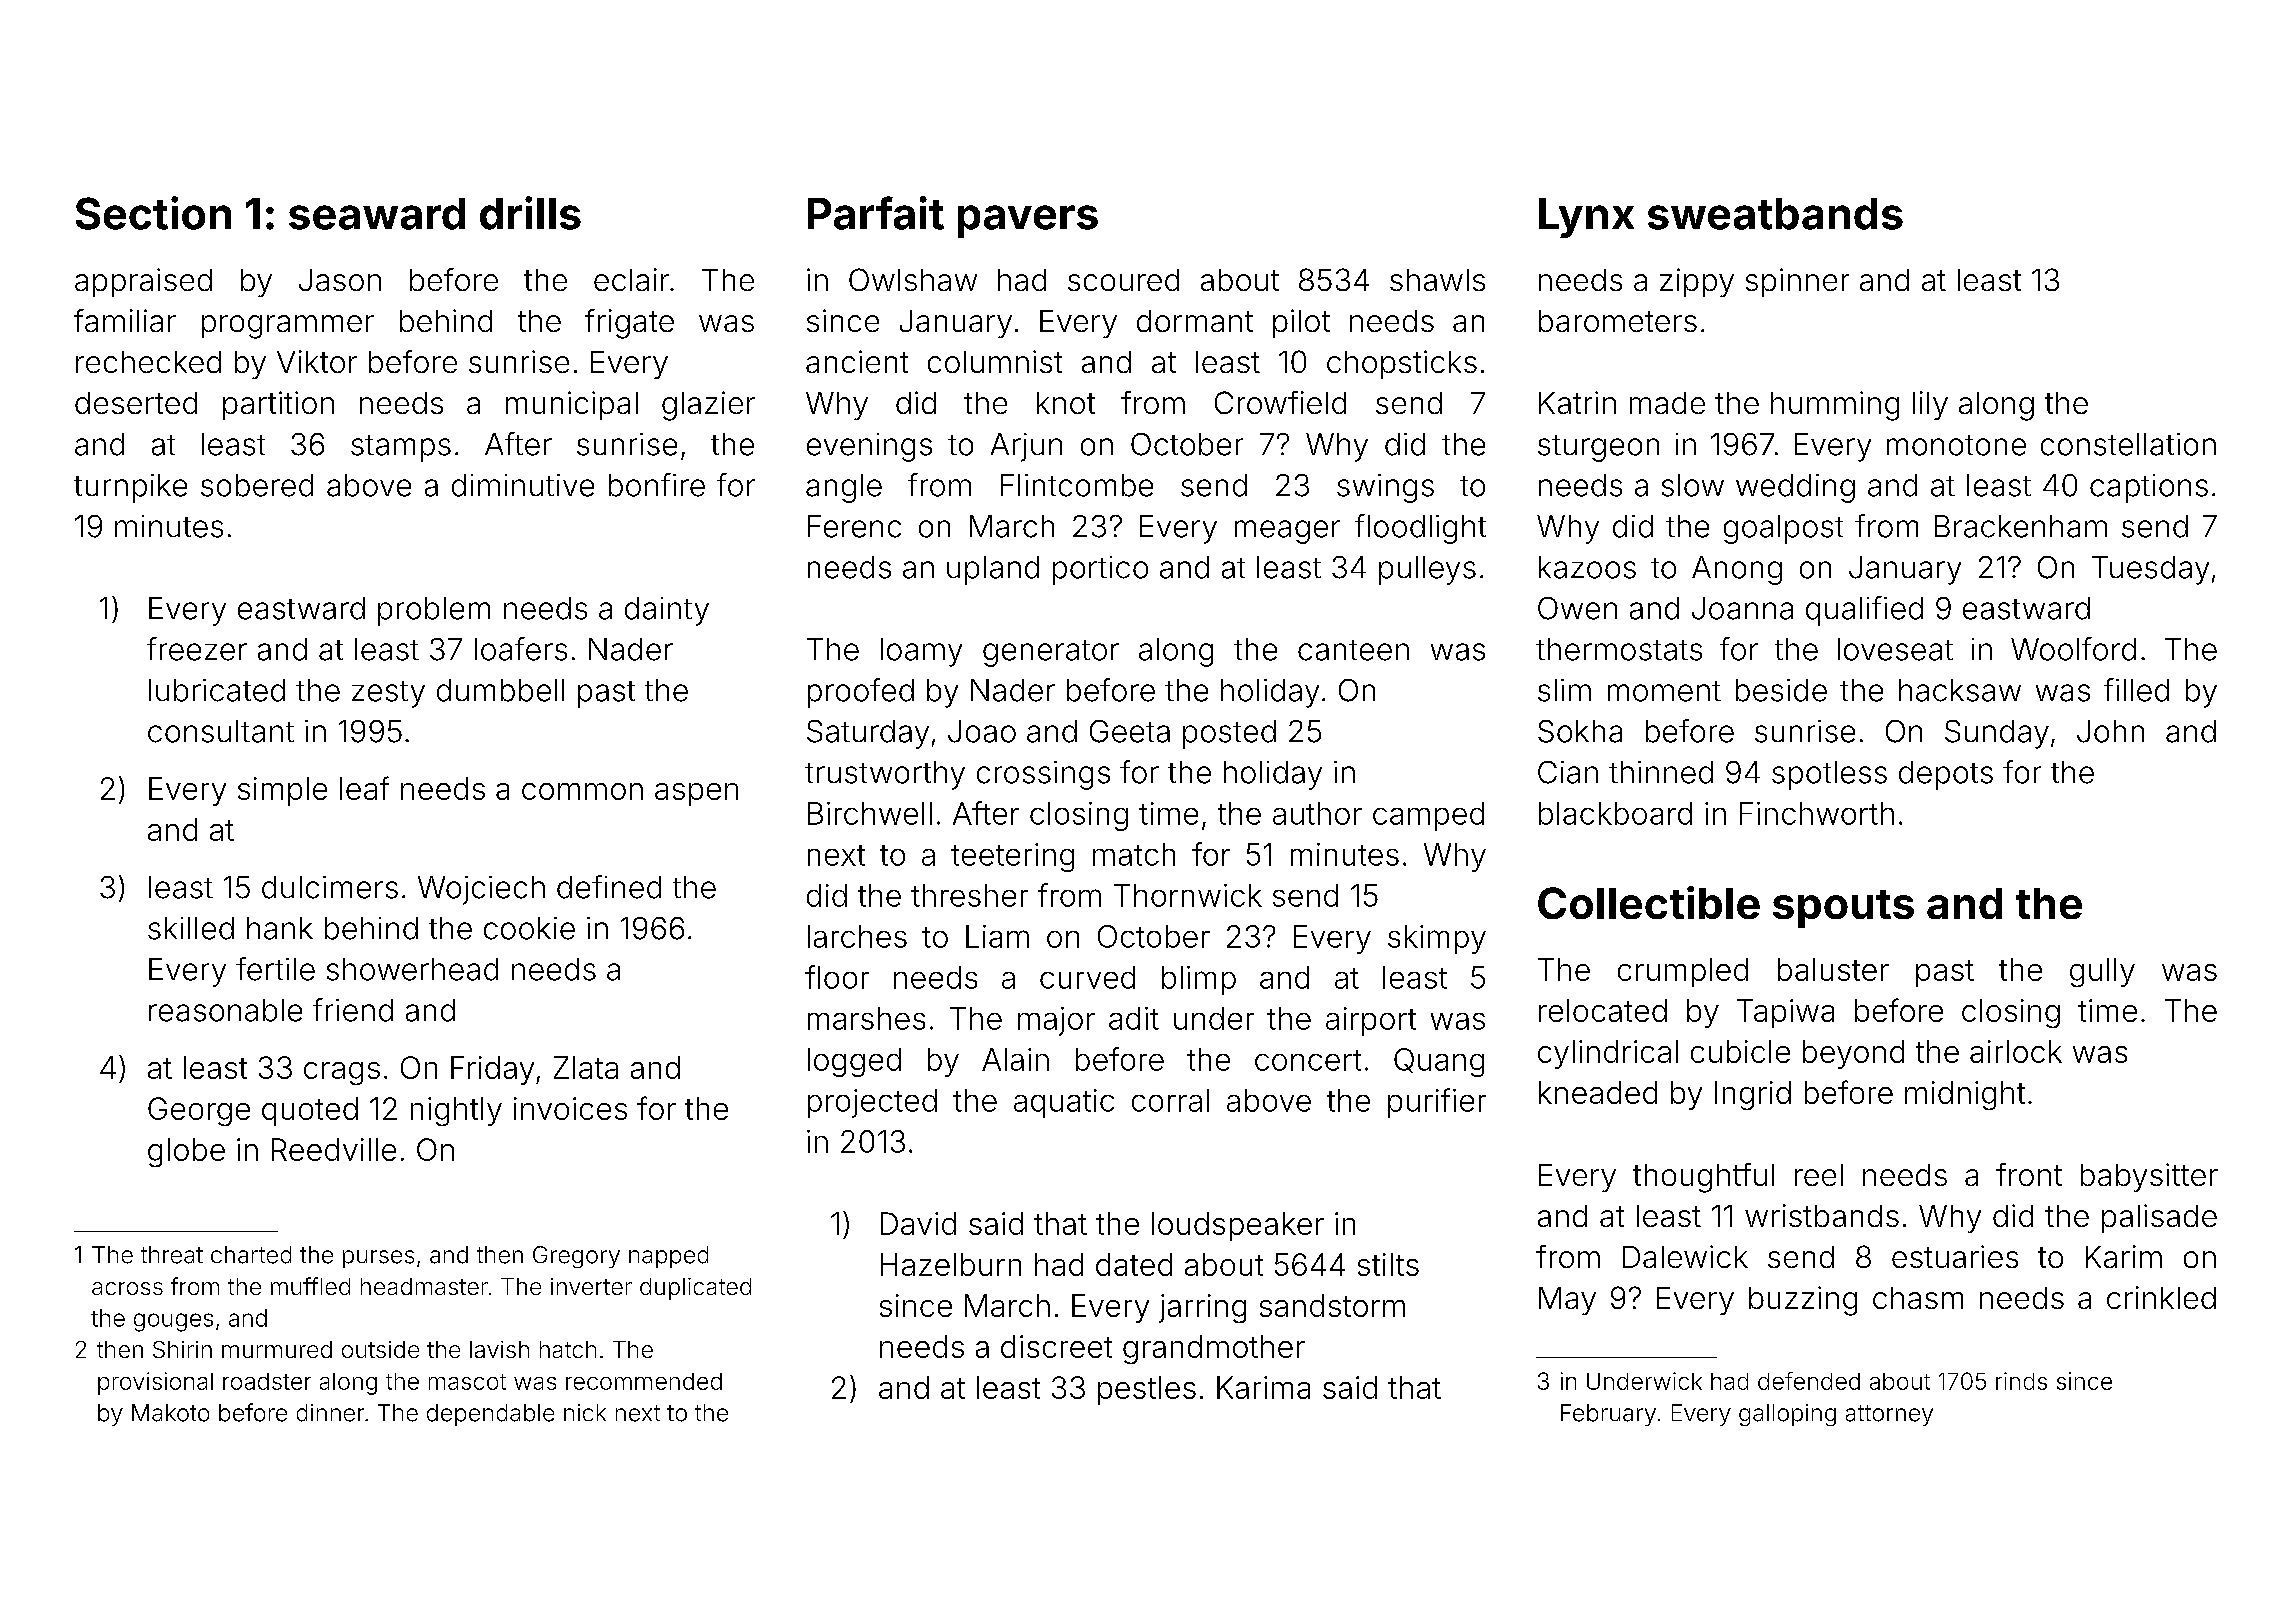  I want to click on nick, so click(585, 1412).
